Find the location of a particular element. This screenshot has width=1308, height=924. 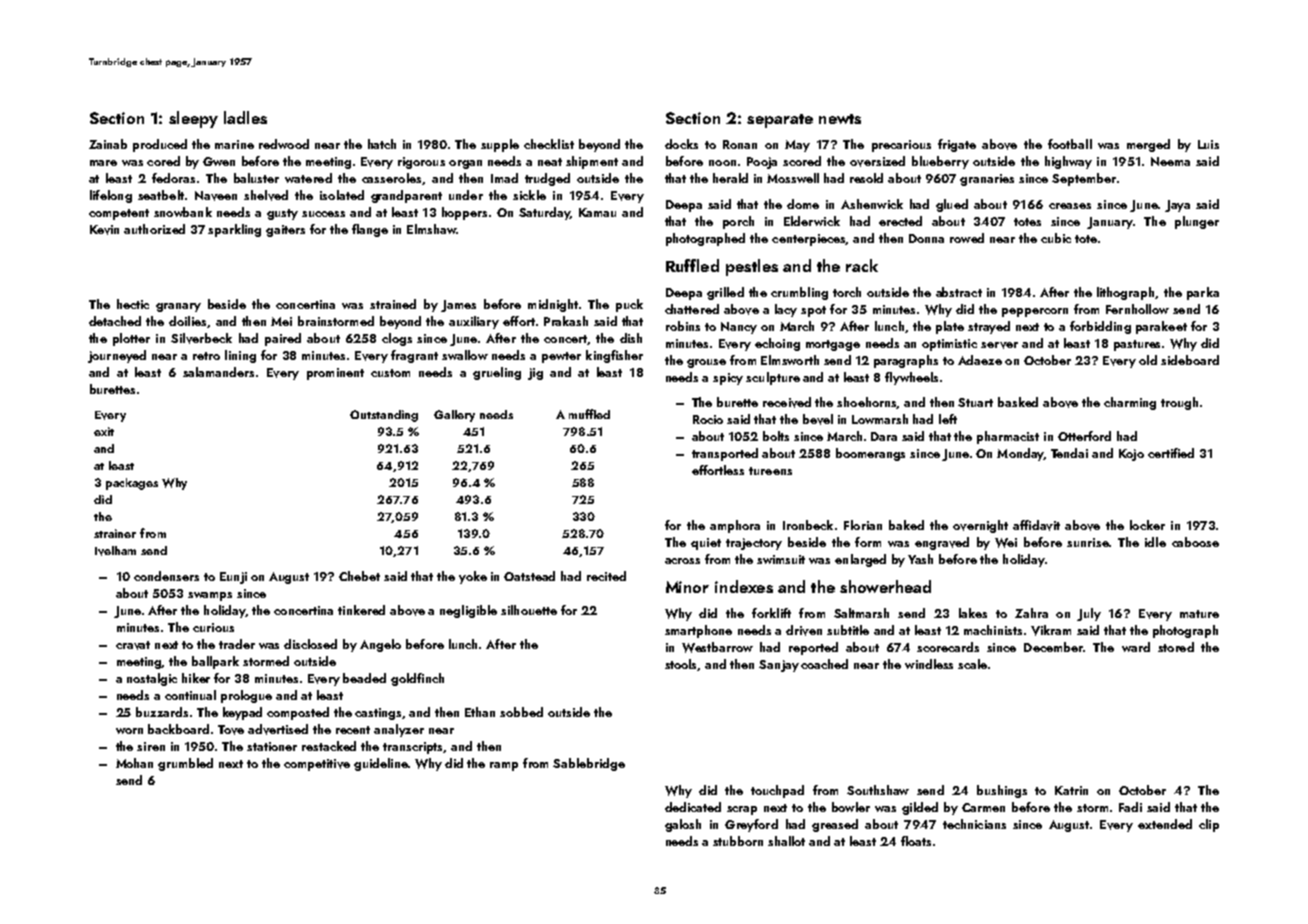

machinists is located at coordinates (993, 630).
